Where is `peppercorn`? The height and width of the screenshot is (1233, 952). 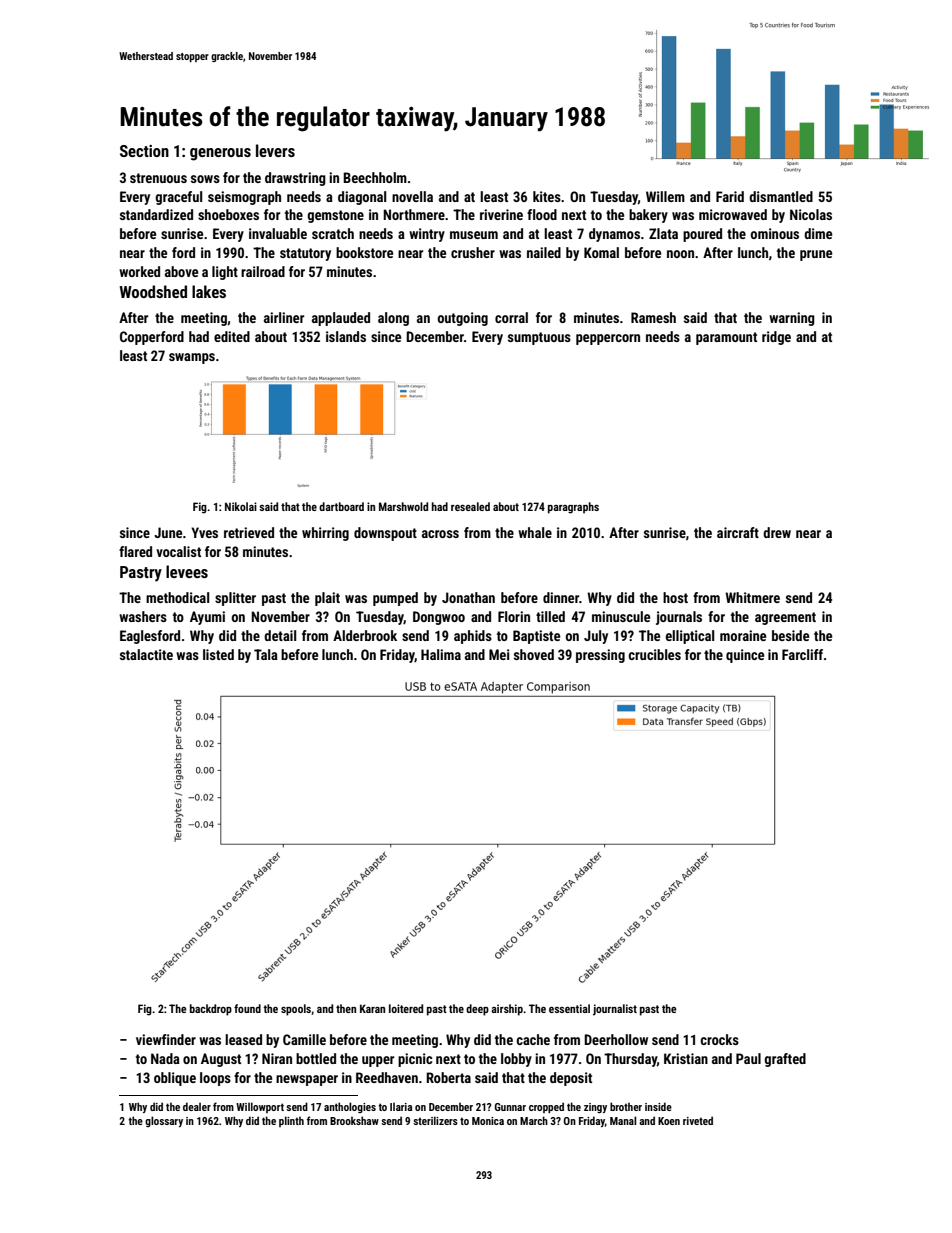
peppercorn is located at coordinates (608, 339).
